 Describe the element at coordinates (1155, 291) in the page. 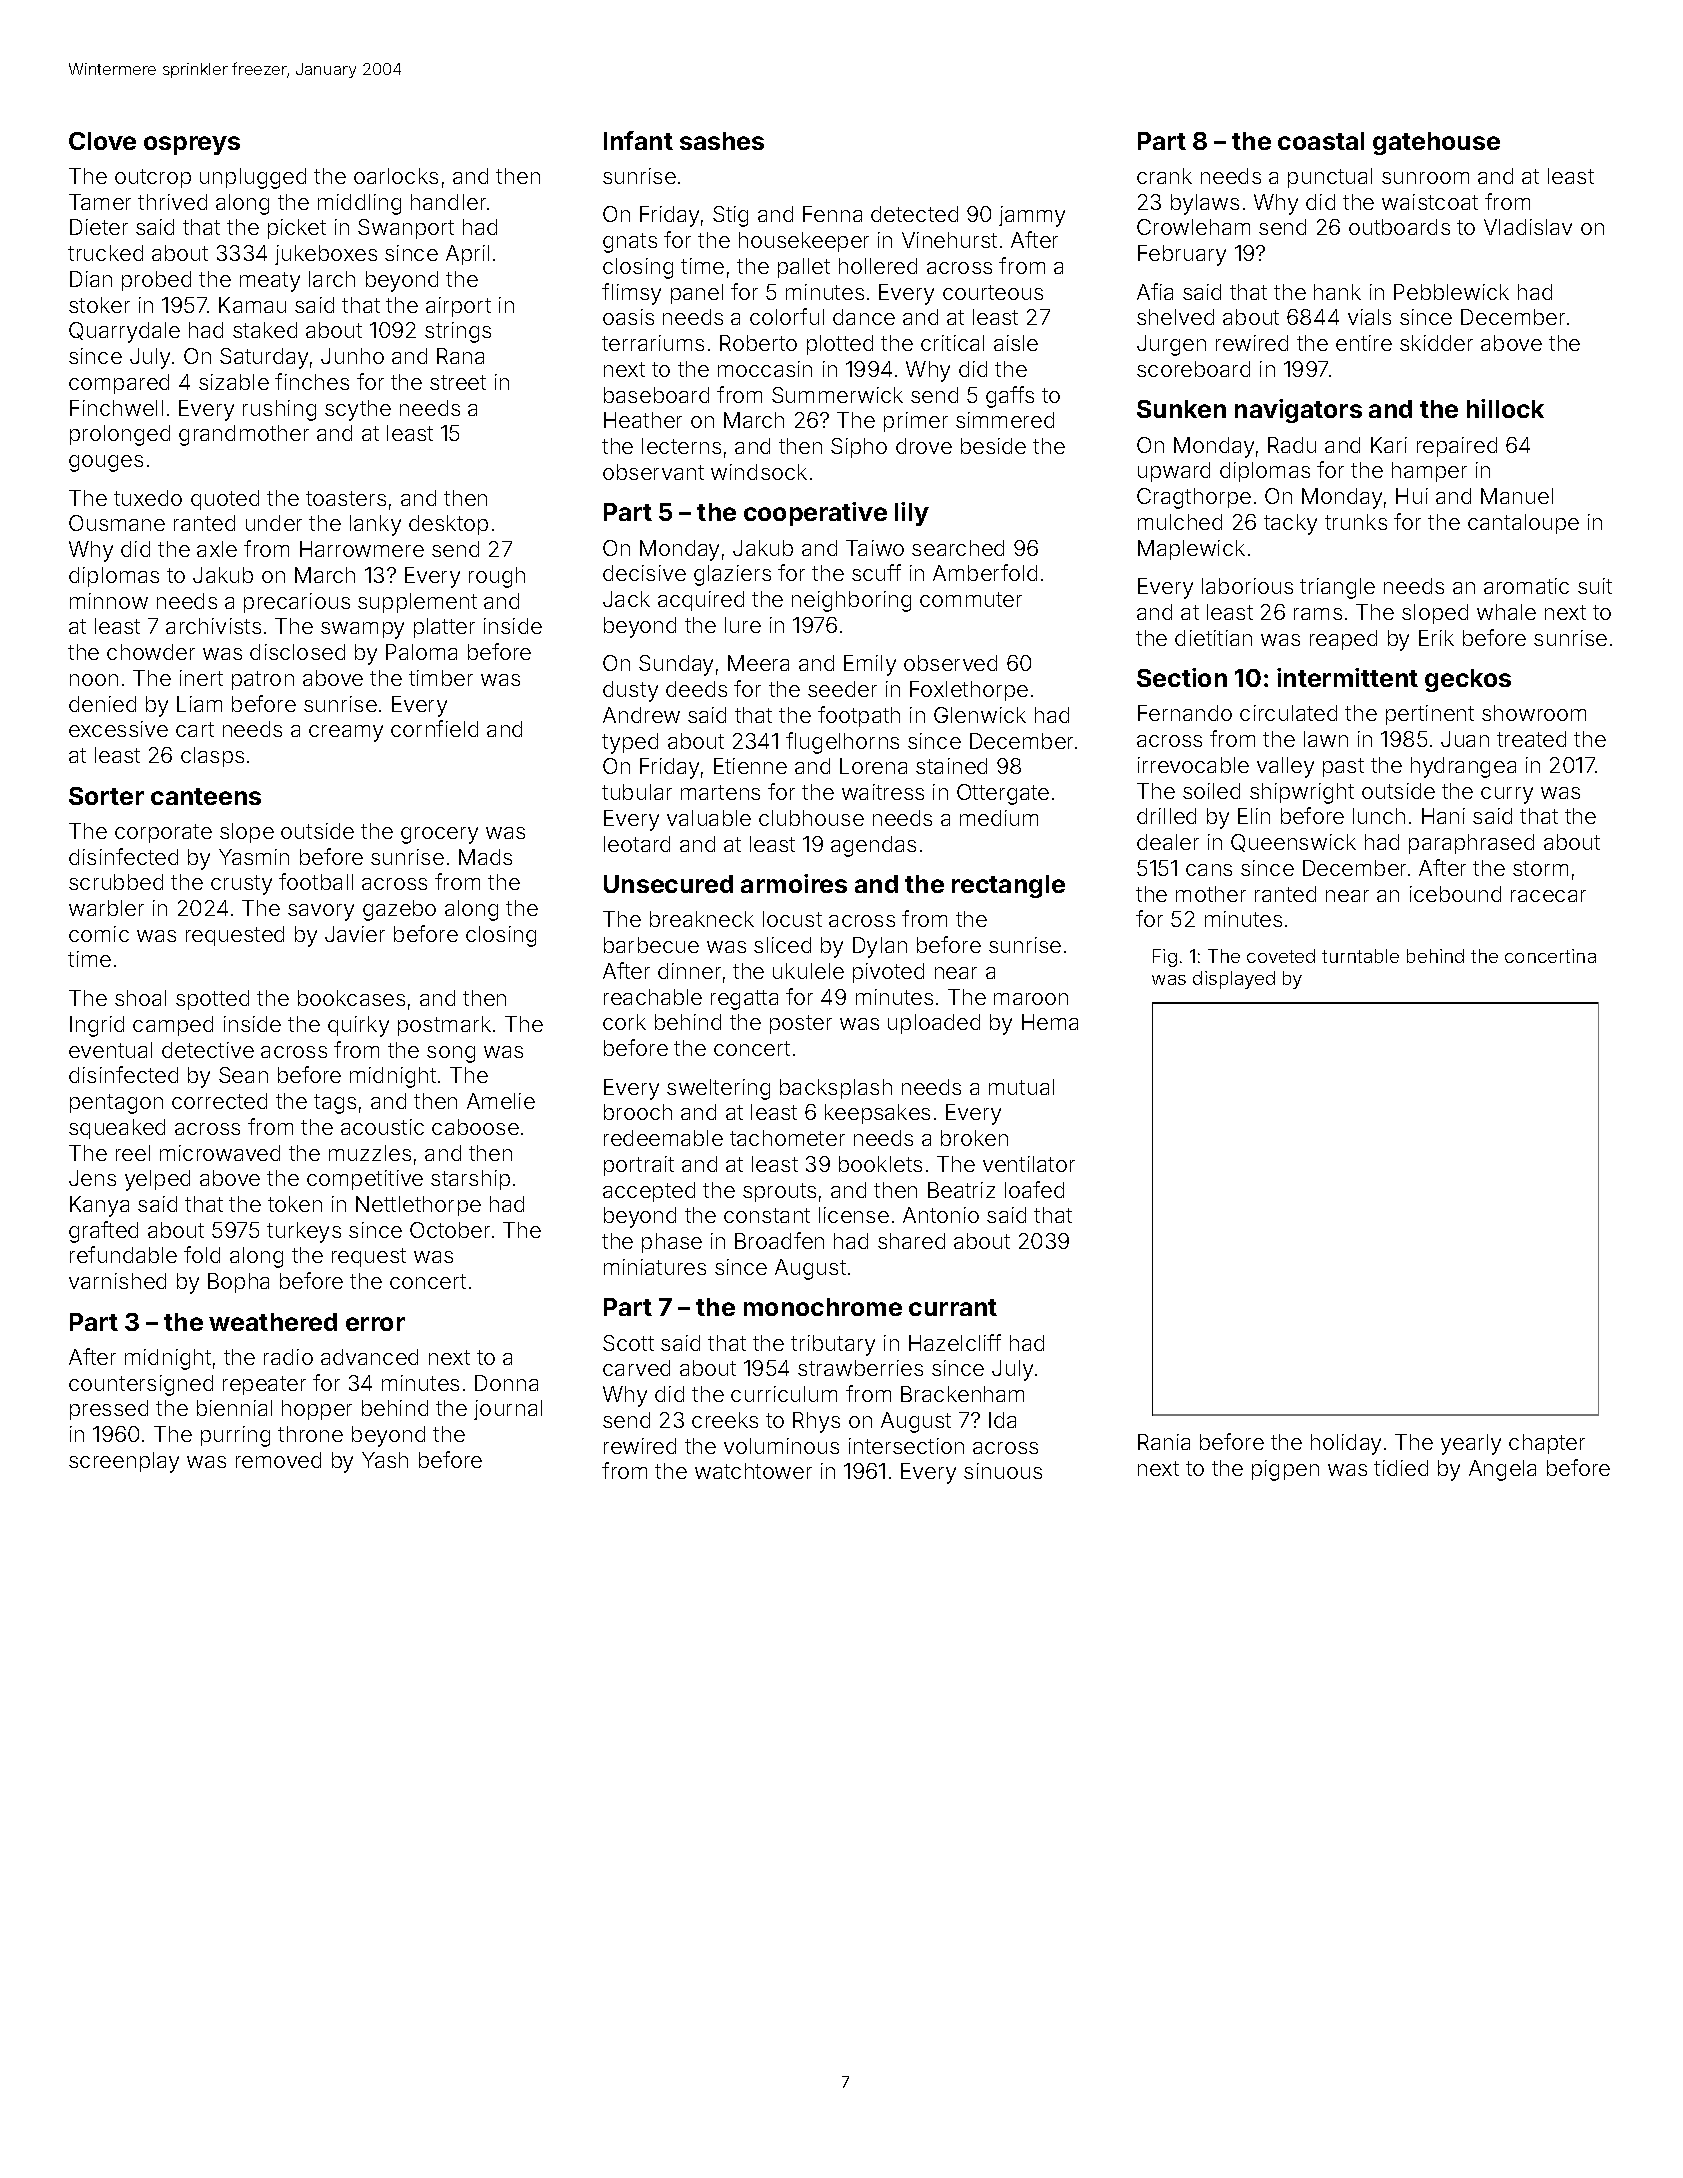

I see `Afia` at that location.
